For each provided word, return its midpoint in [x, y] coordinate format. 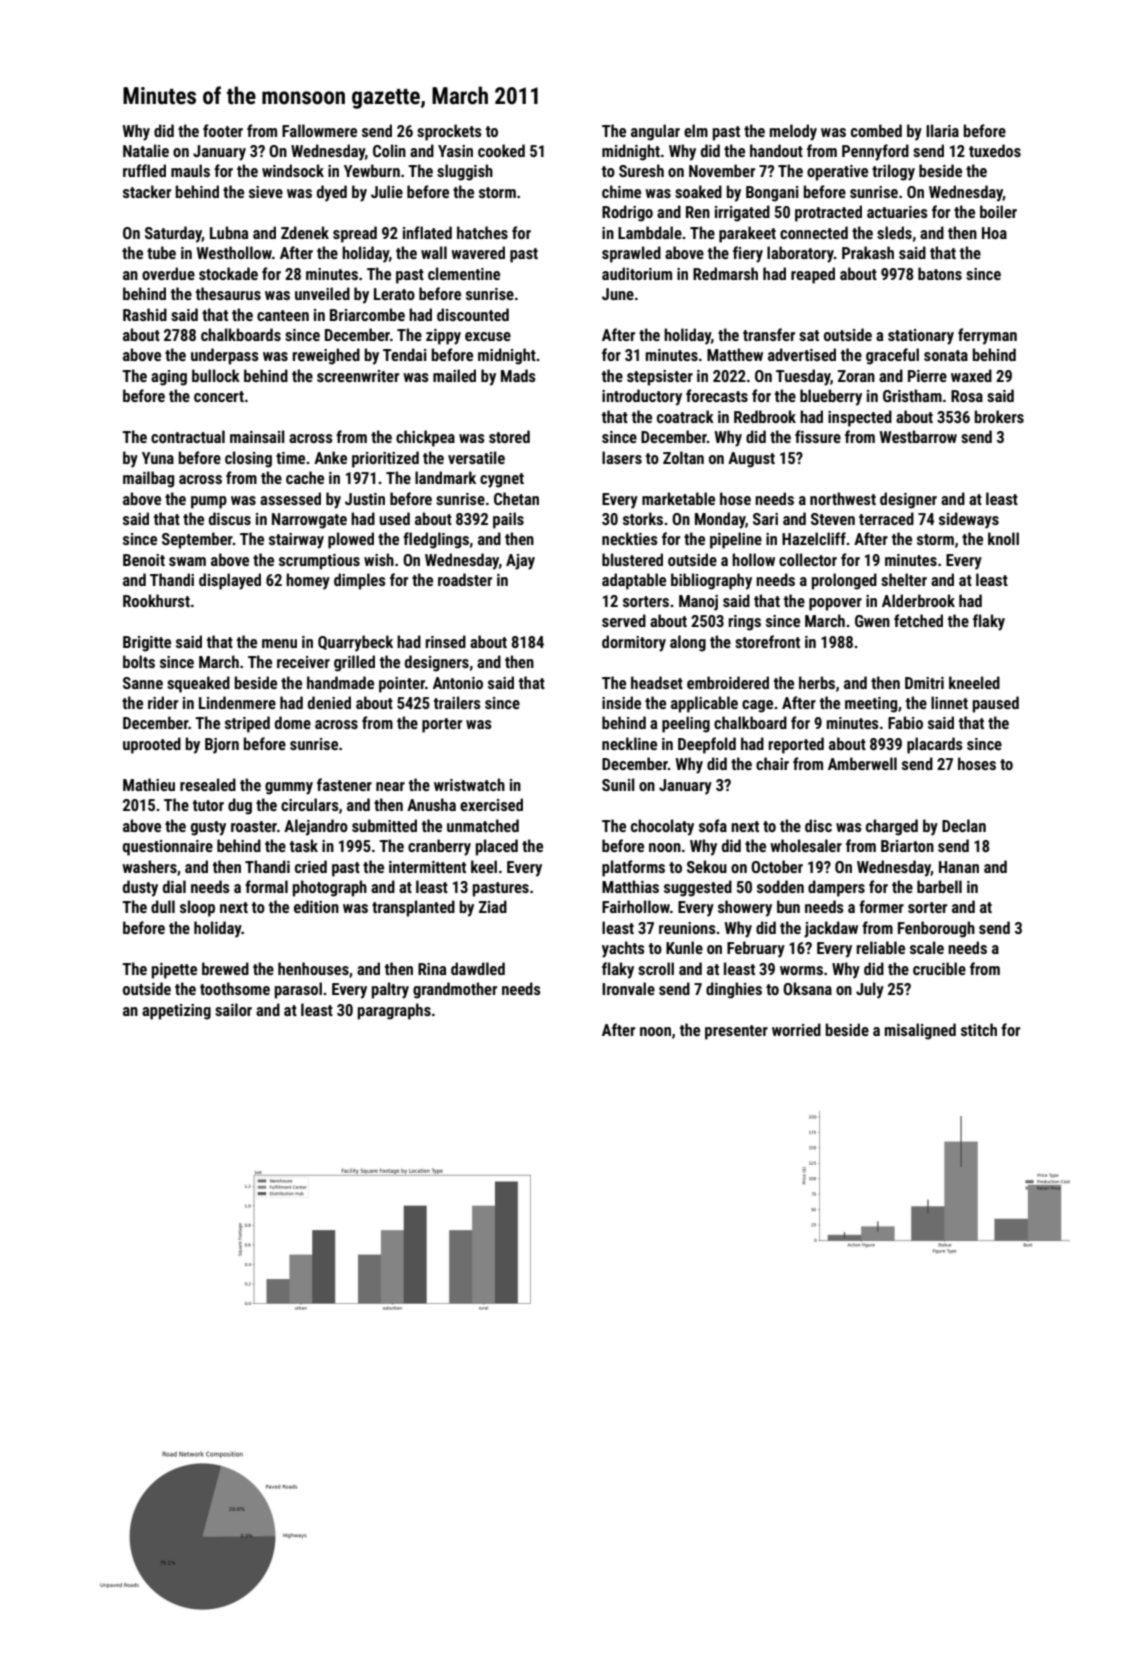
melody [793, 132]
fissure [818, 436]
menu [279, 643]
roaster [254, 826]
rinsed [446, 641]
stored [509, 436]
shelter [904, 579]
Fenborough [936, 929]
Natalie [146, 150]
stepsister [660, 378]
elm [696, 130]
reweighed [326, 356]
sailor [233, 1009]
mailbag [148, 479]
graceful [892, 356]
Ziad [493, 906]
